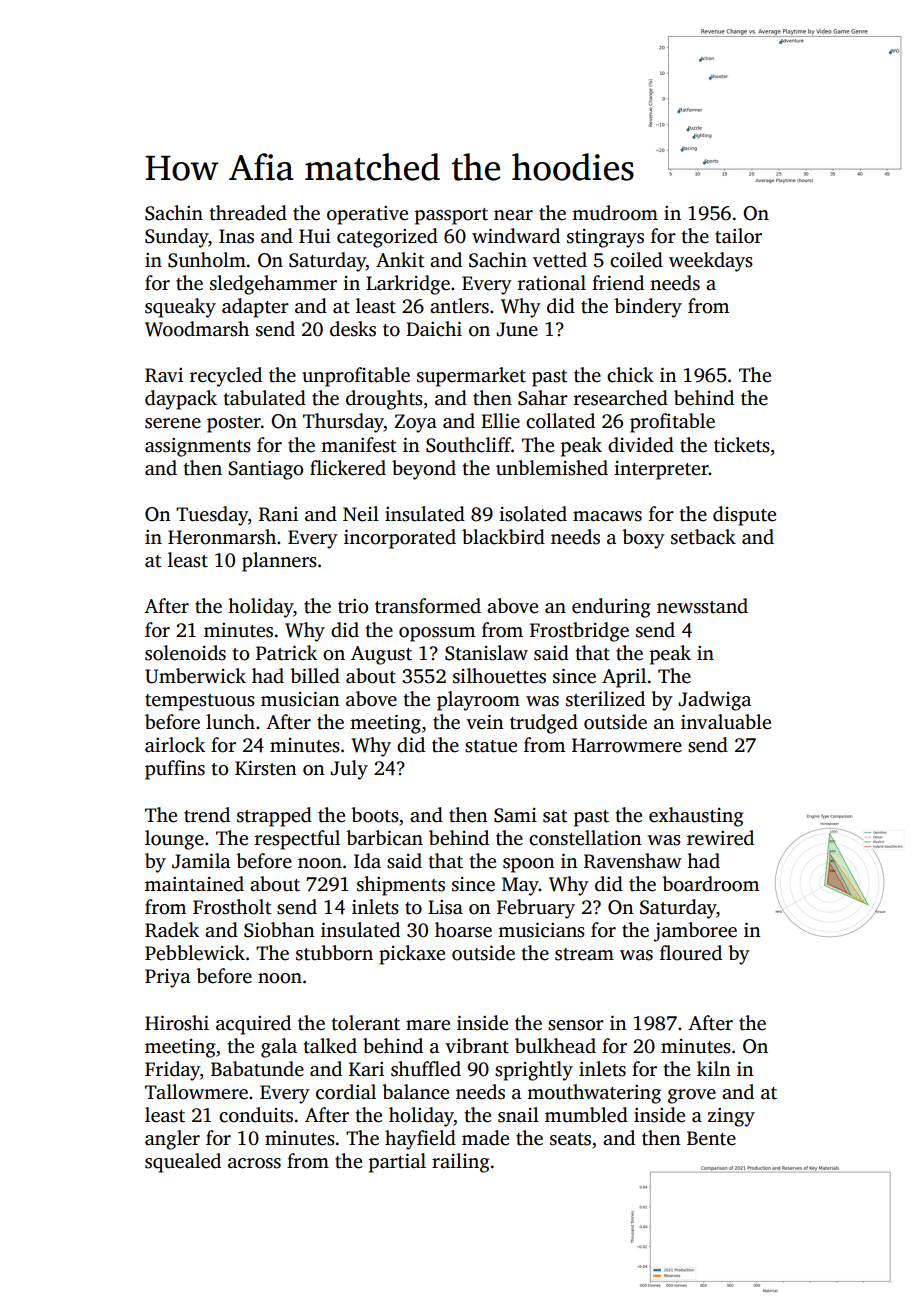 The image size is (924, 1314). Describe the element at coordinates (248, 213) in the screenshot. I see `threaded` at that location.
